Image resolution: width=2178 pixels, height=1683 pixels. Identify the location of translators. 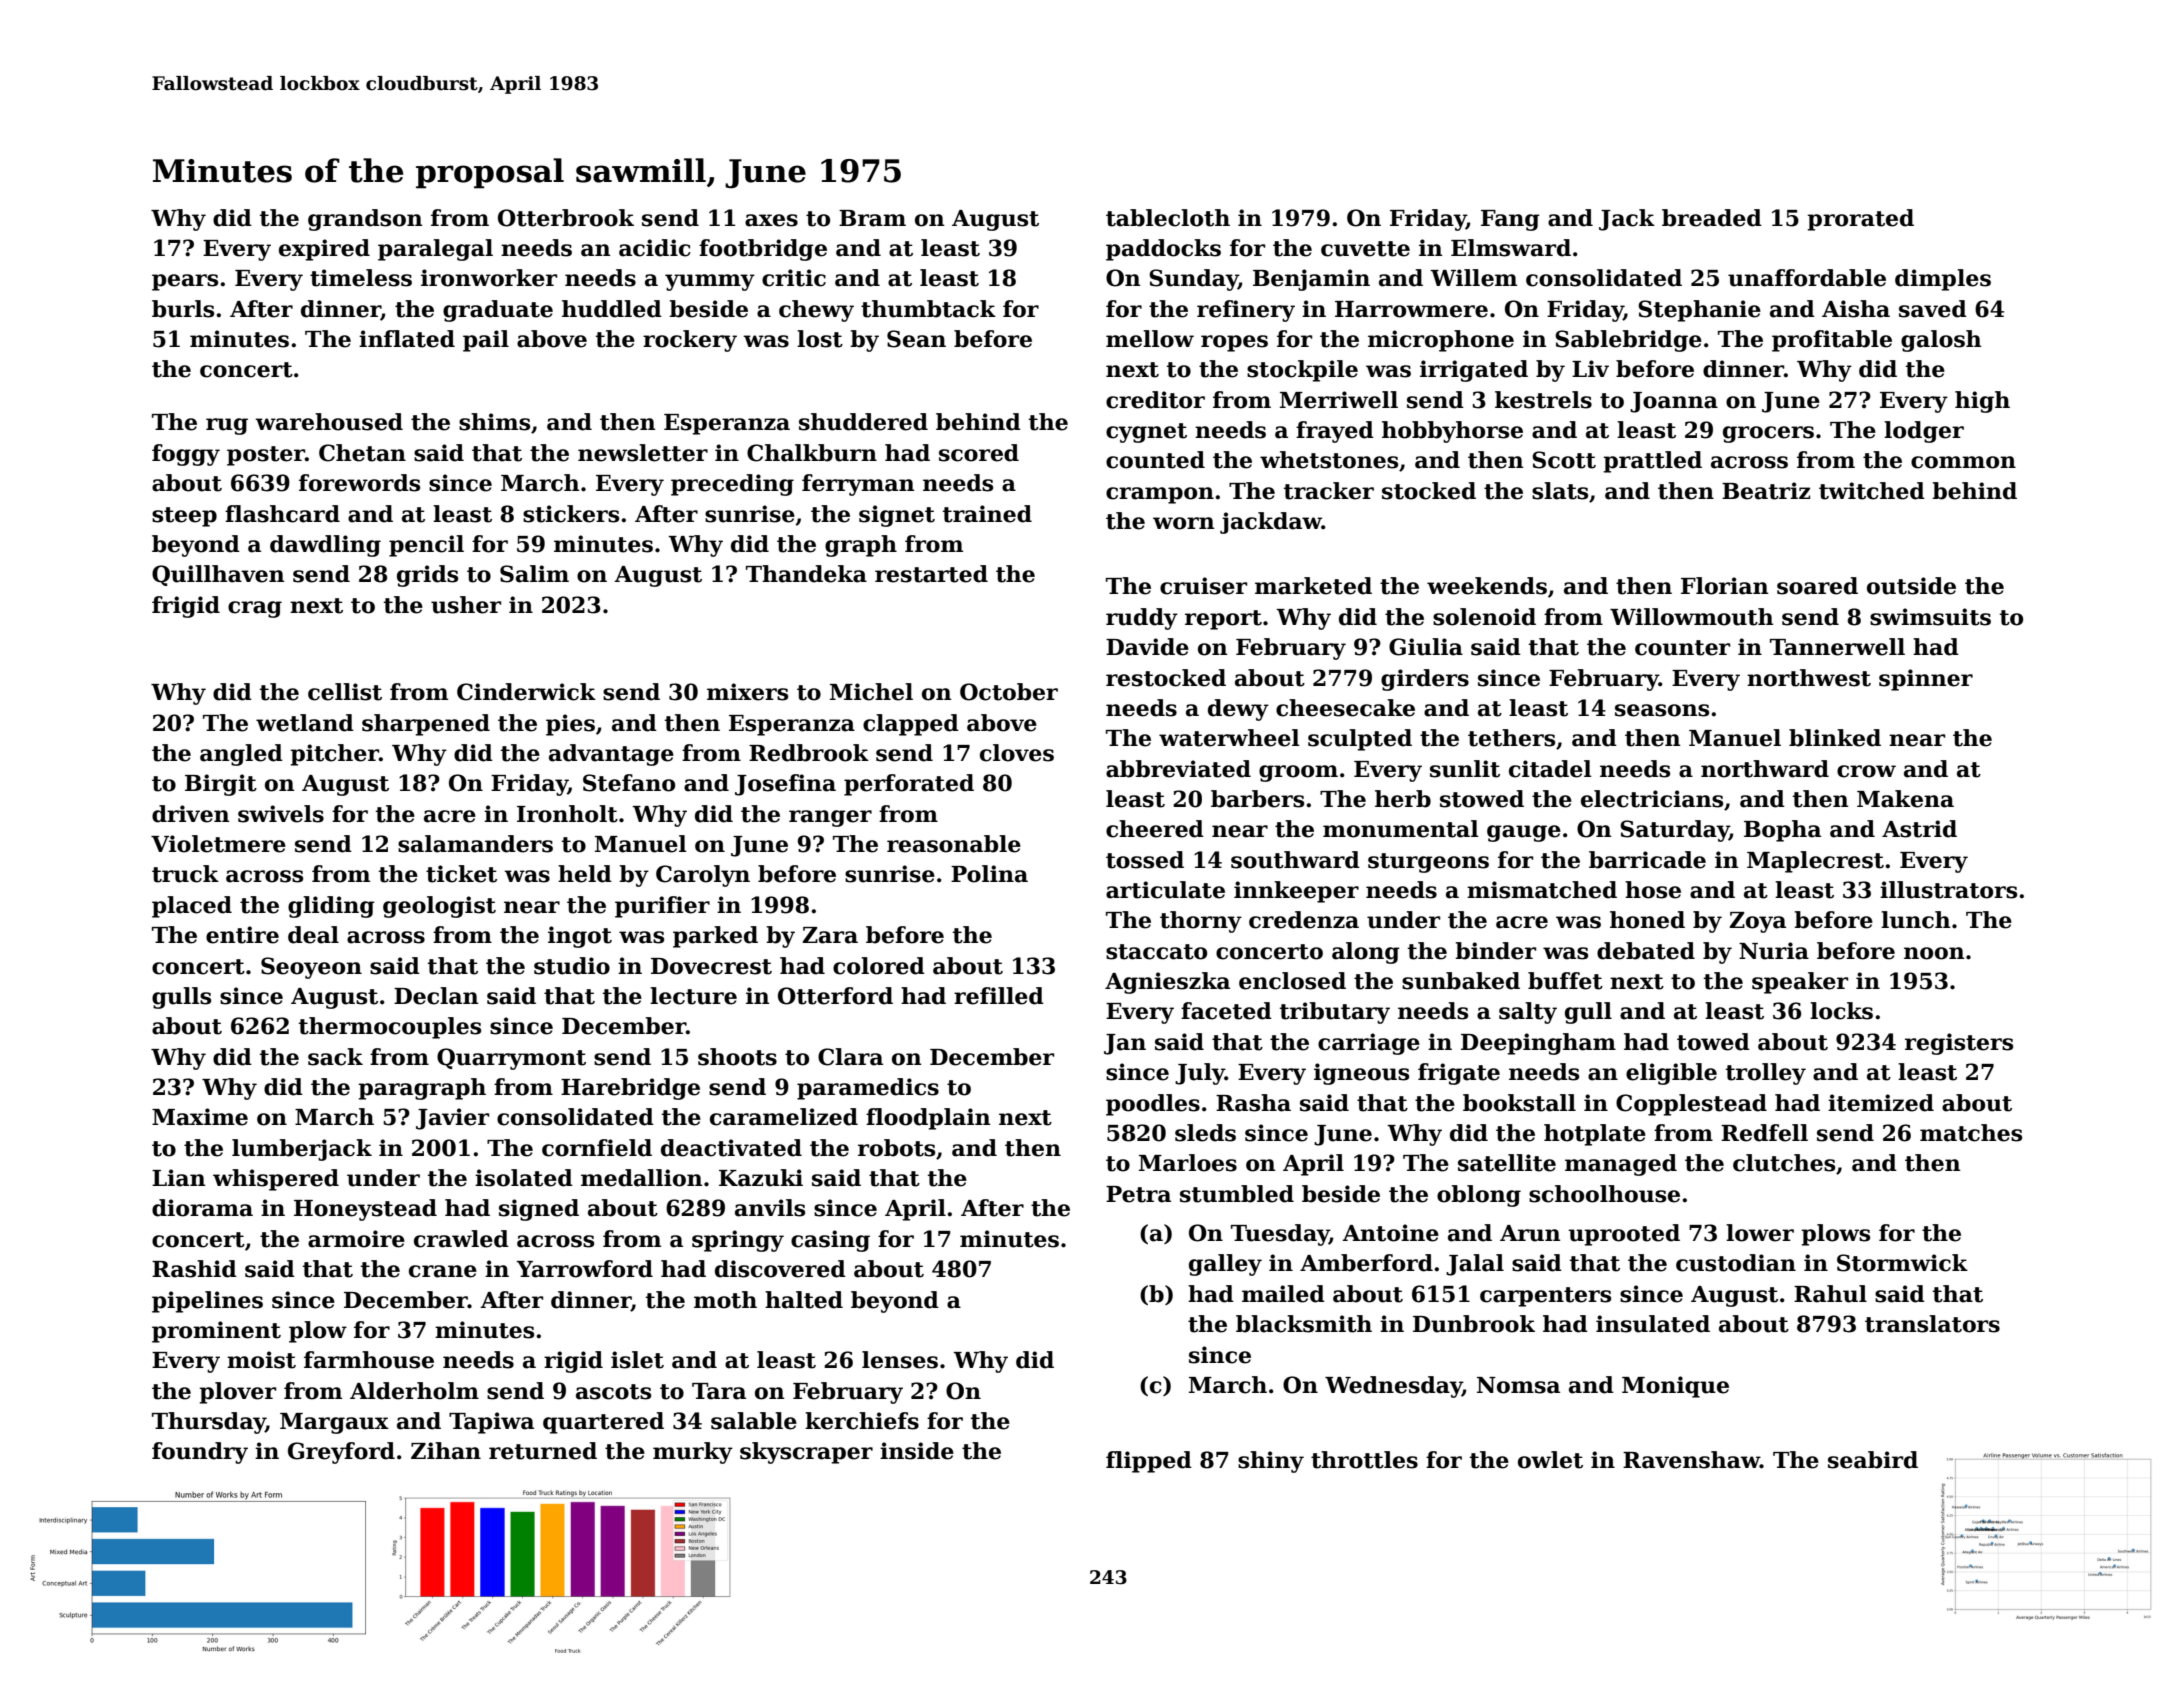
(1932, 1324).
